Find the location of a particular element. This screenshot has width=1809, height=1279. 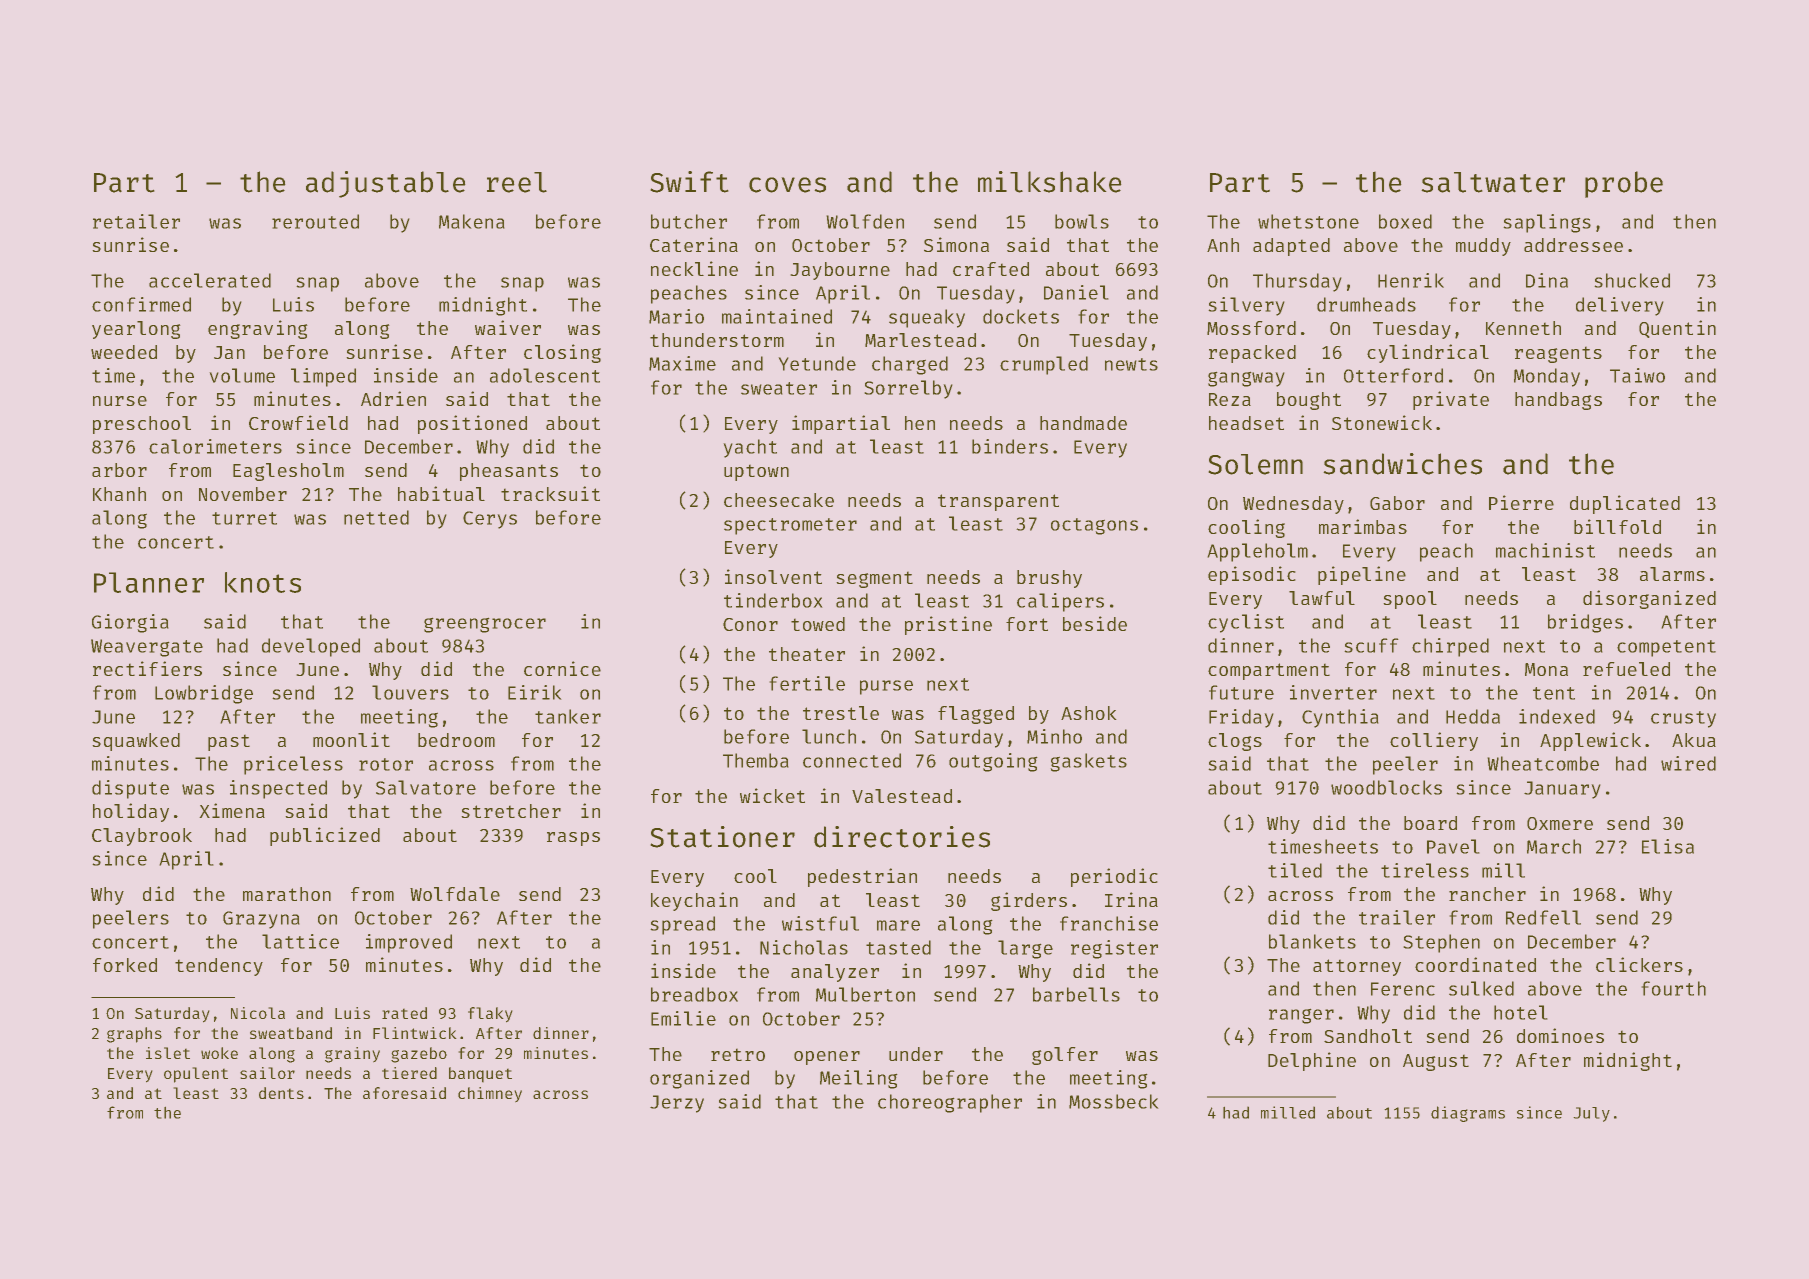

large is located at coordinates (1025, 949).
